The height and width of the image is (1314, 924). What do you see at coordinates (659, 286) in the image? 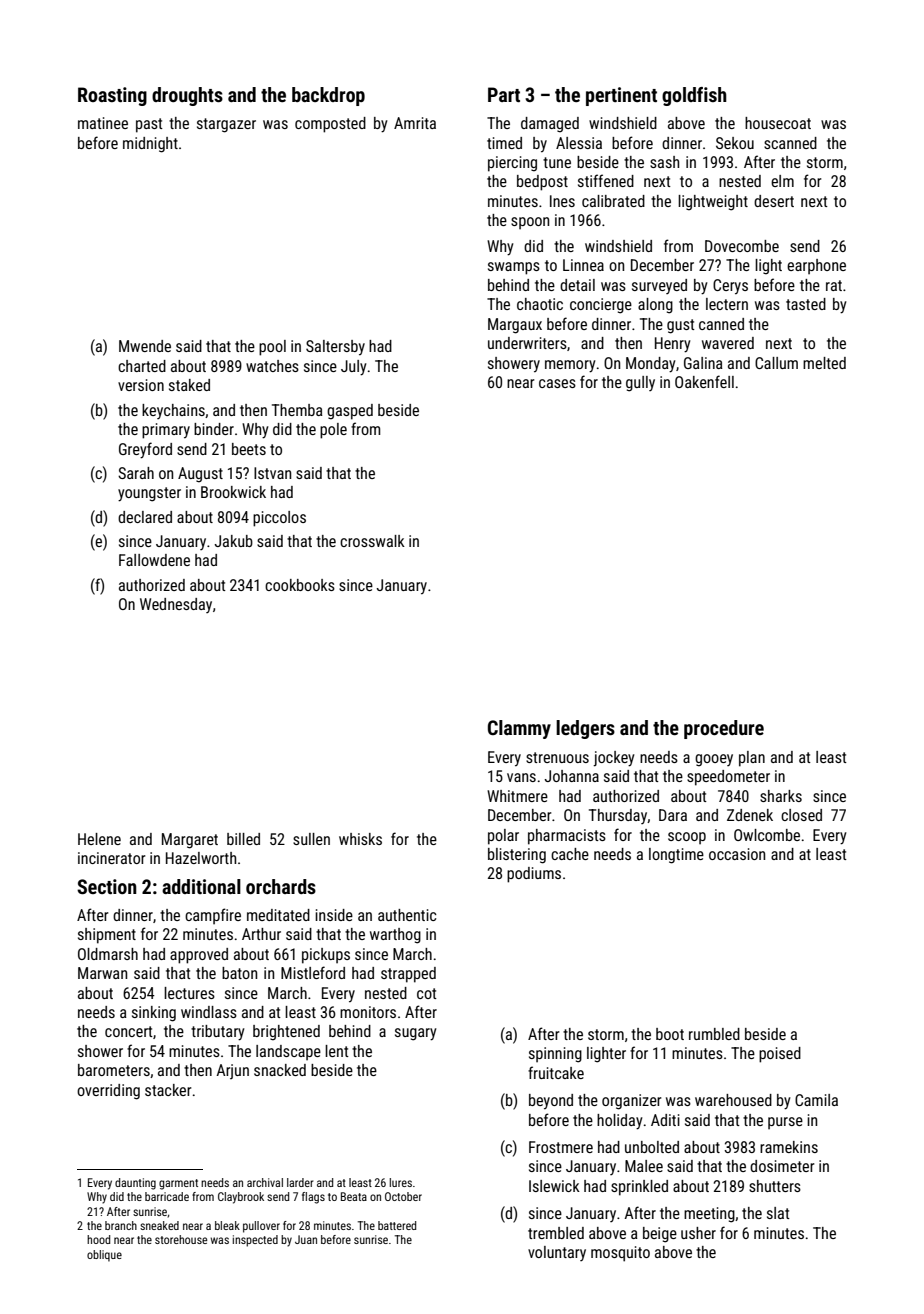
I see `surveyed` at bounding box center [659, 286].
